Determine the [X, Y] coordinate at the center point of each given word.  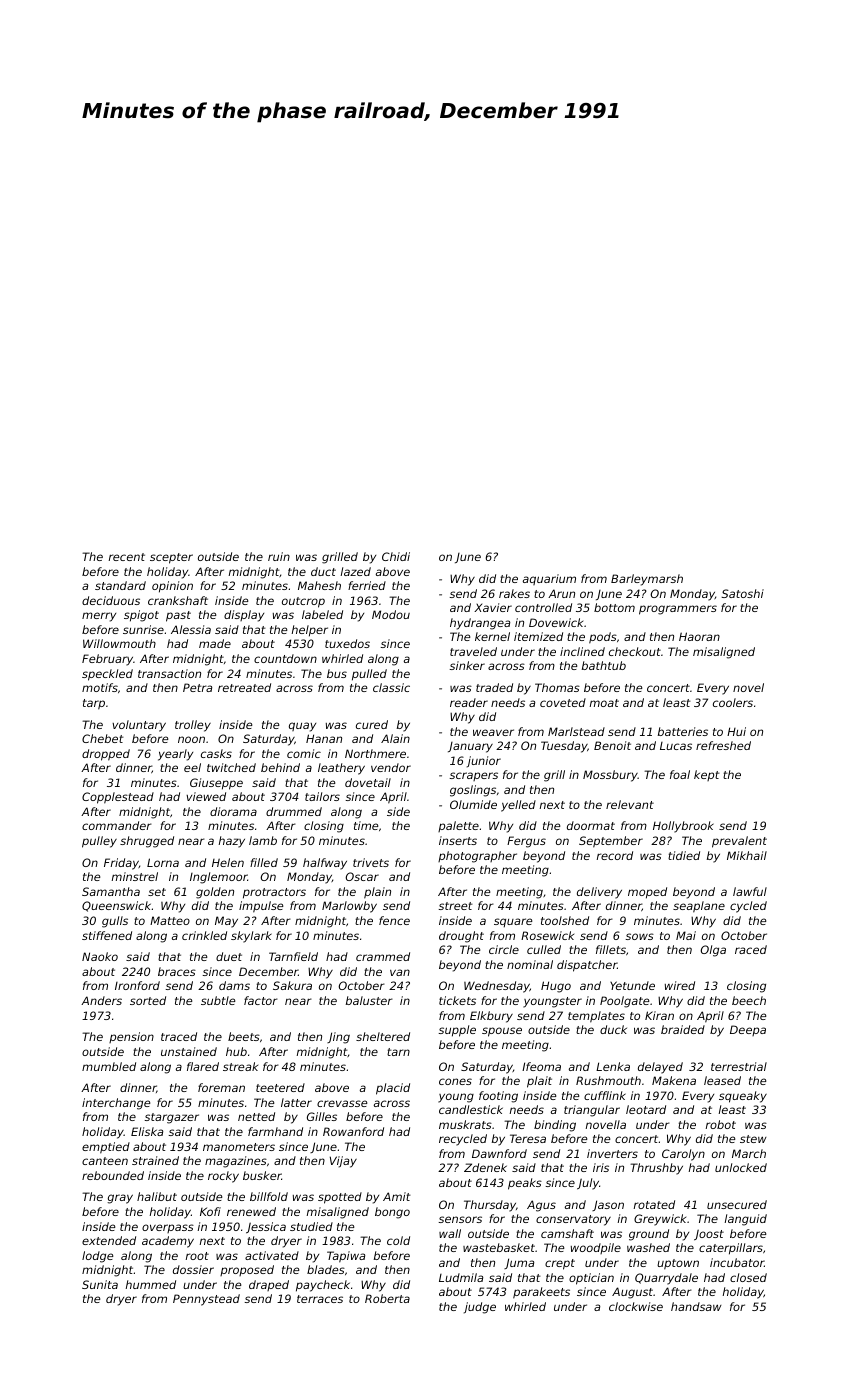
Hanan [324, 738]
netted [256, 1116]
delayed [660, 1068]
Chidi [396, 556]
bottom [614, 607]
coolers [733, 702]
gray [120, 1199]
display [244, 616]
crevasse [342, 1103]
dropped [106, 755]
